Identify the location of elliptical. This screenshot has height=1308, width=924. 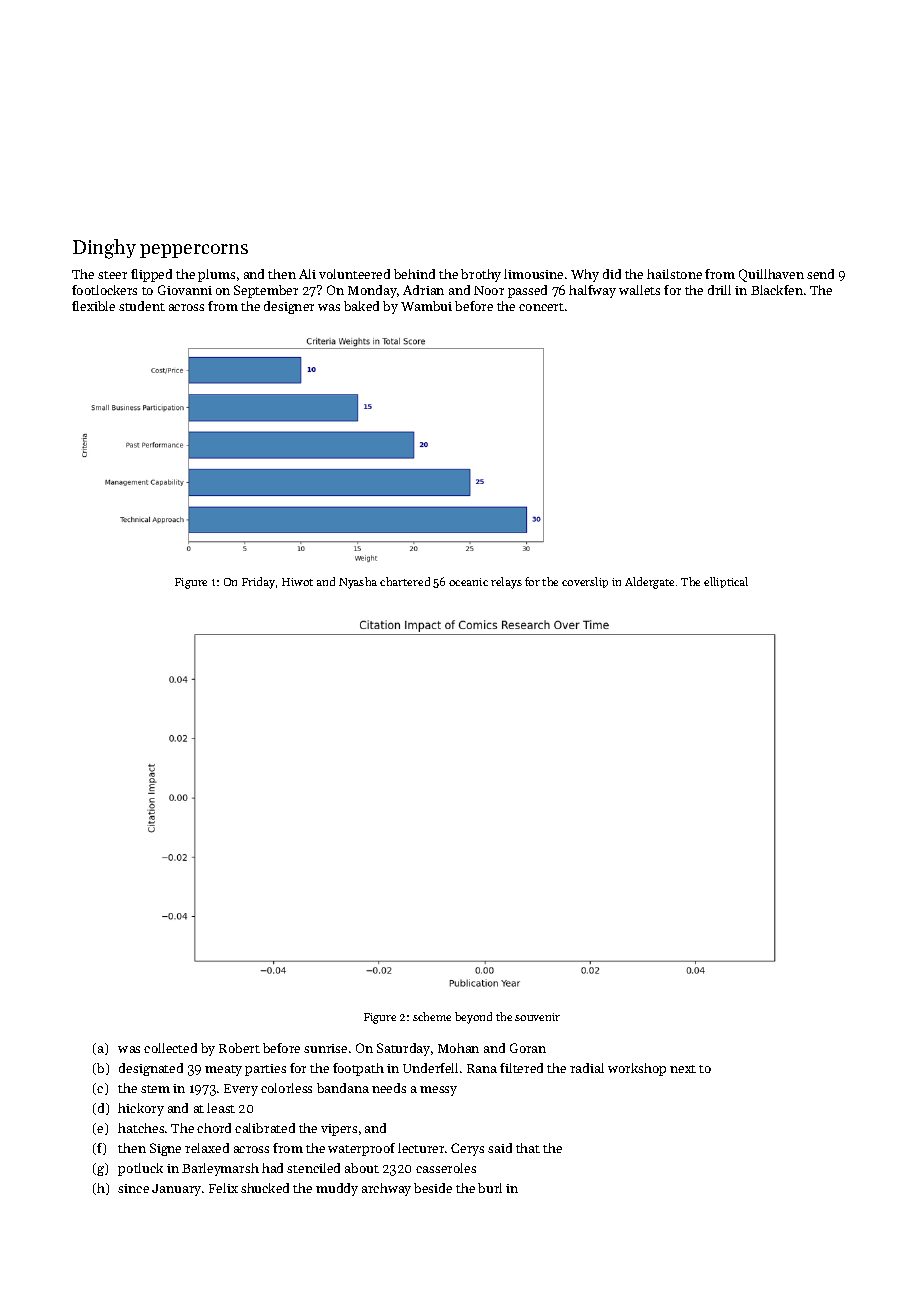
(726, 582).
